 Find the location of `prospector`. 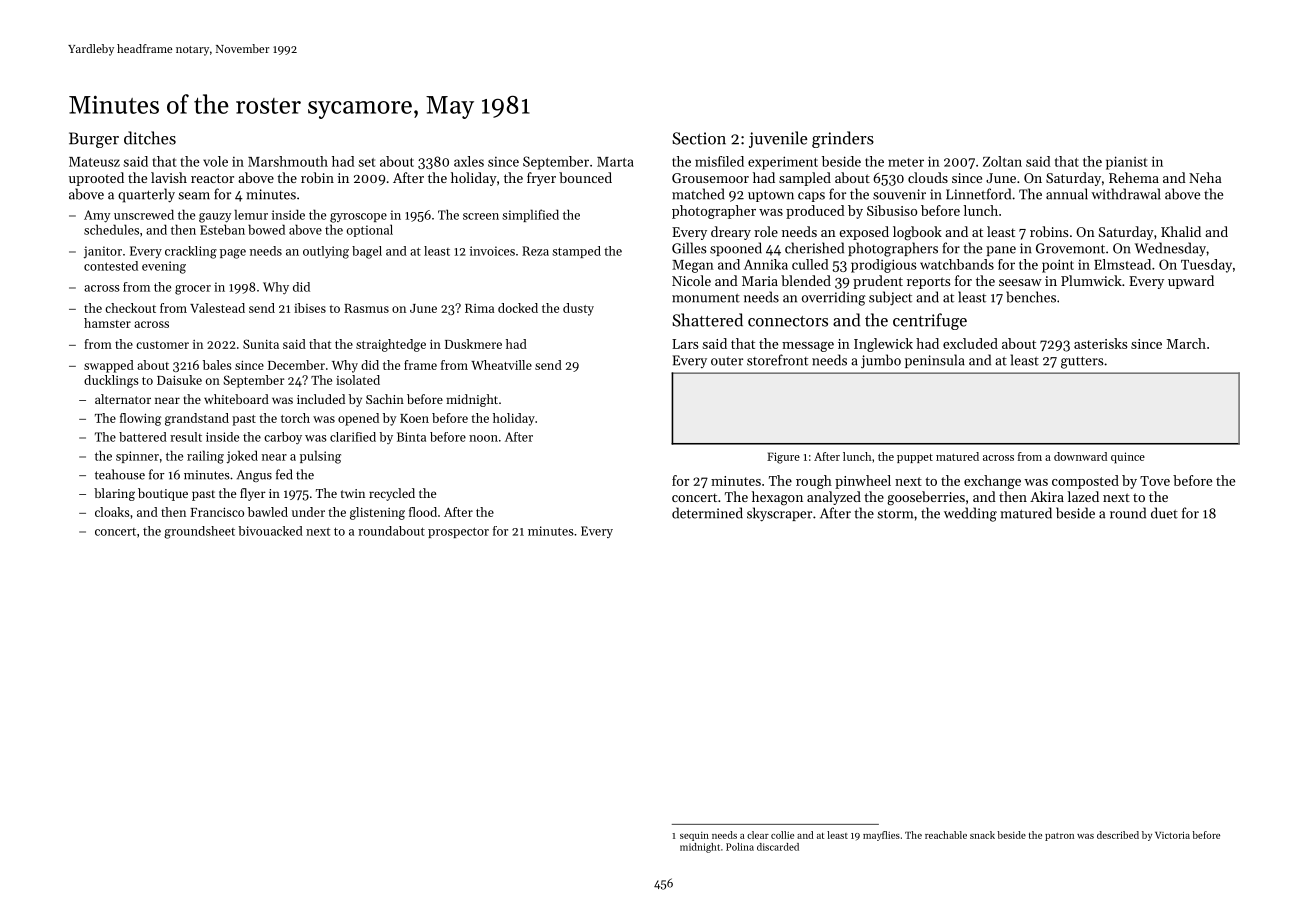

prospector is located at coordinates (458, 532).
